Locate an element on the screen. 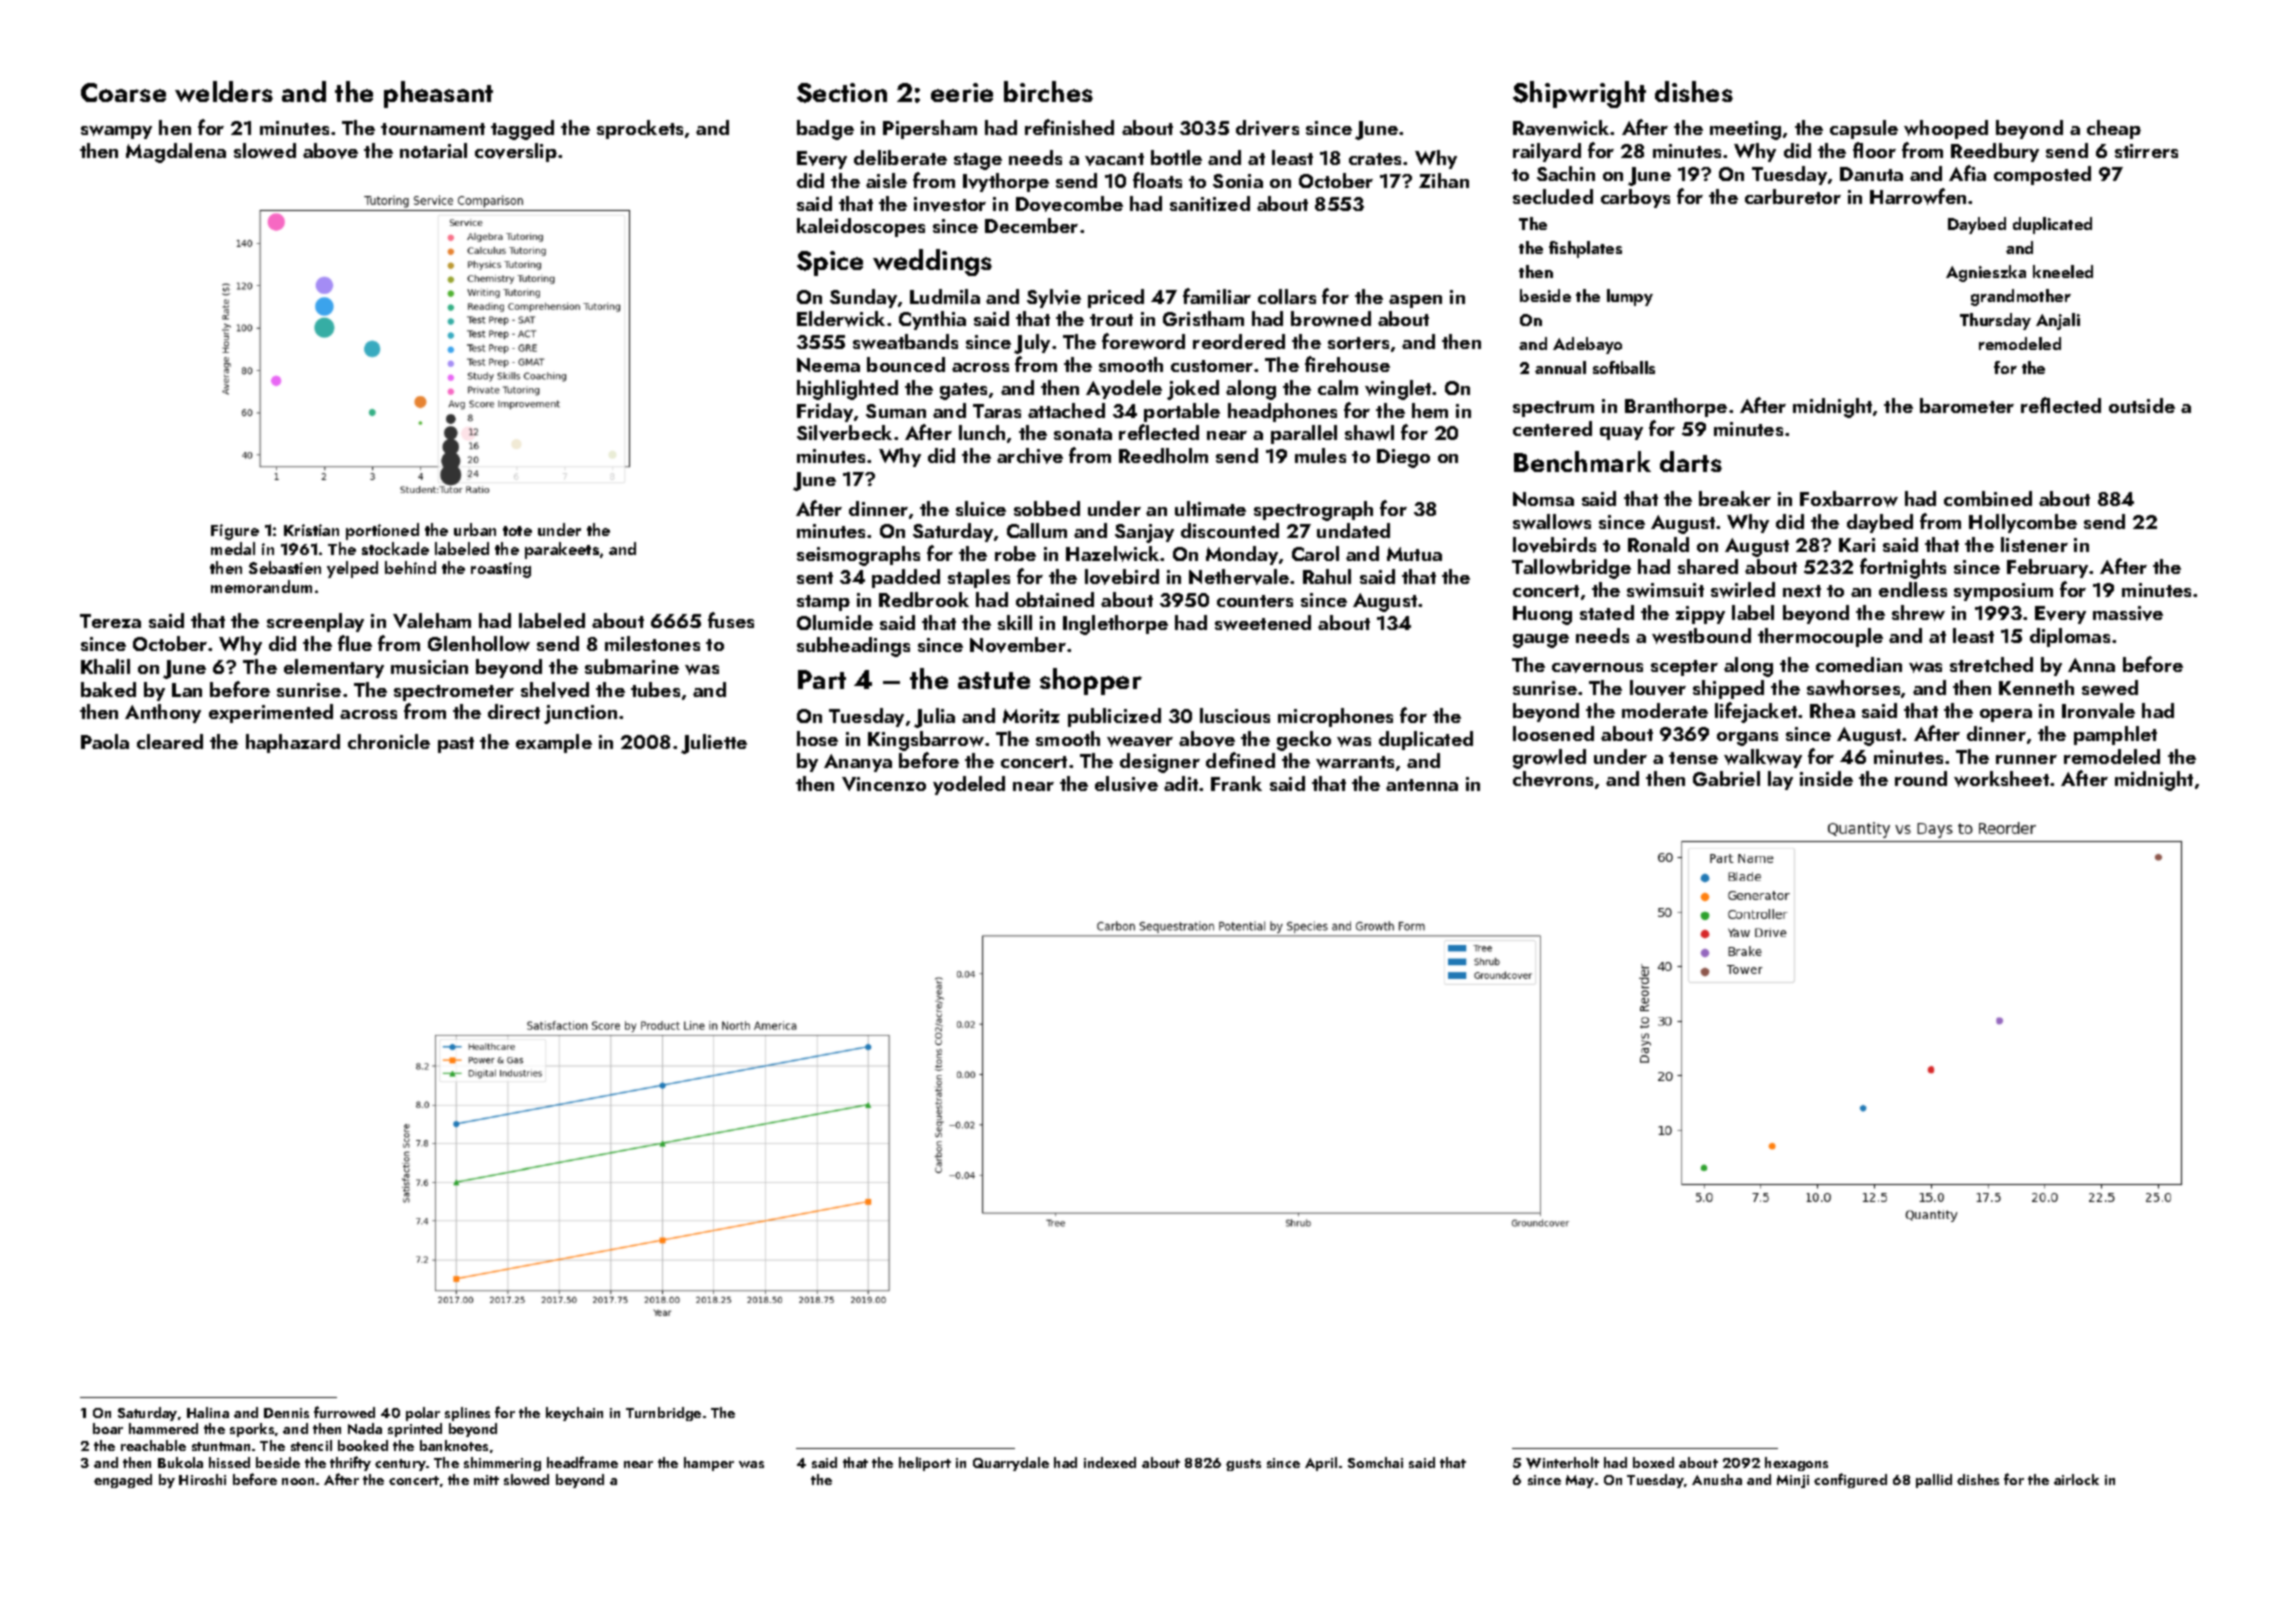 The height and width of the screenshot is (1614, 2282). Magdalena is located at coordinates (176, 153).
